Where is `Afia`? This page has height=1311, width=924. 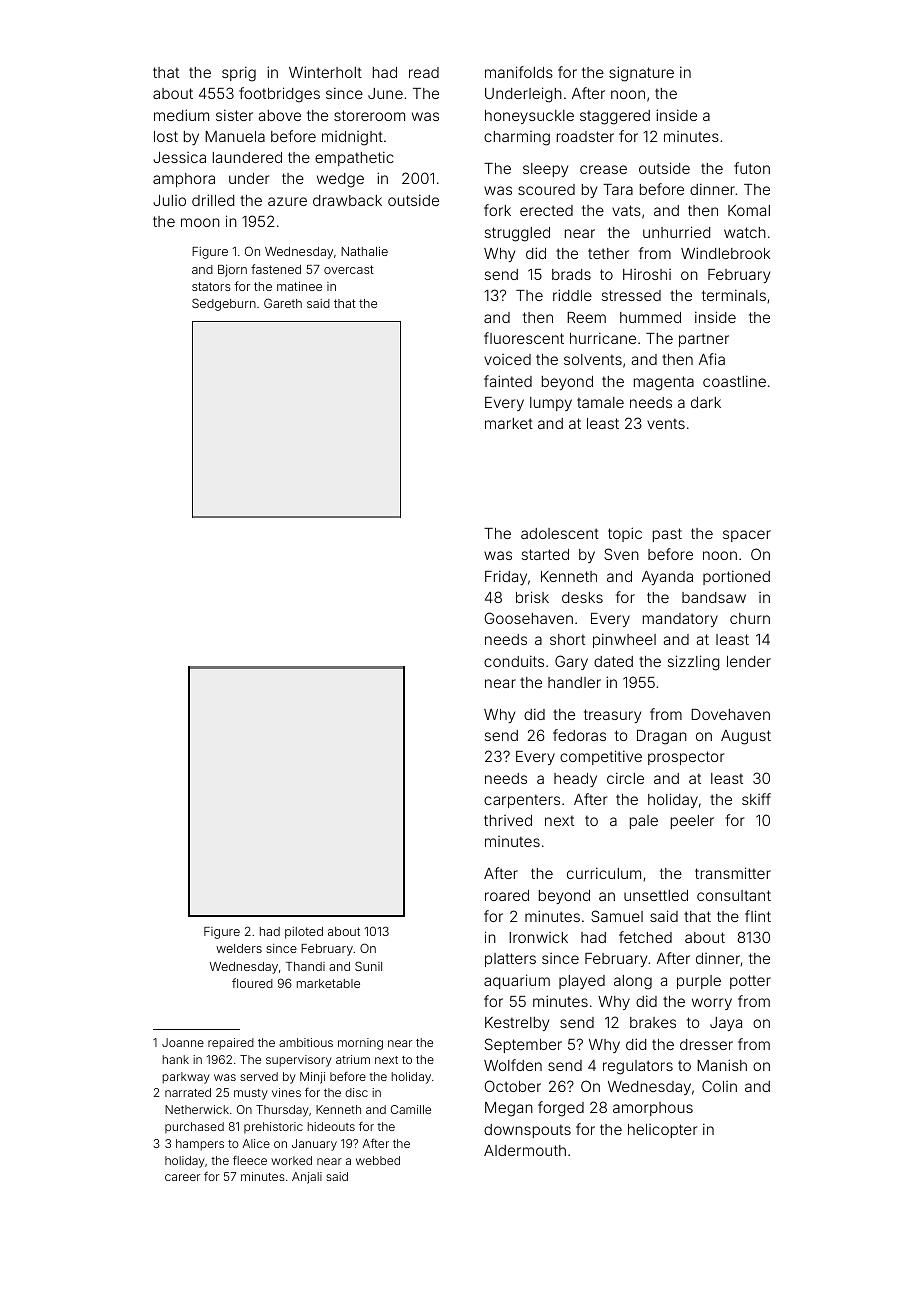
Afia is located at coordinates (712, 359).
